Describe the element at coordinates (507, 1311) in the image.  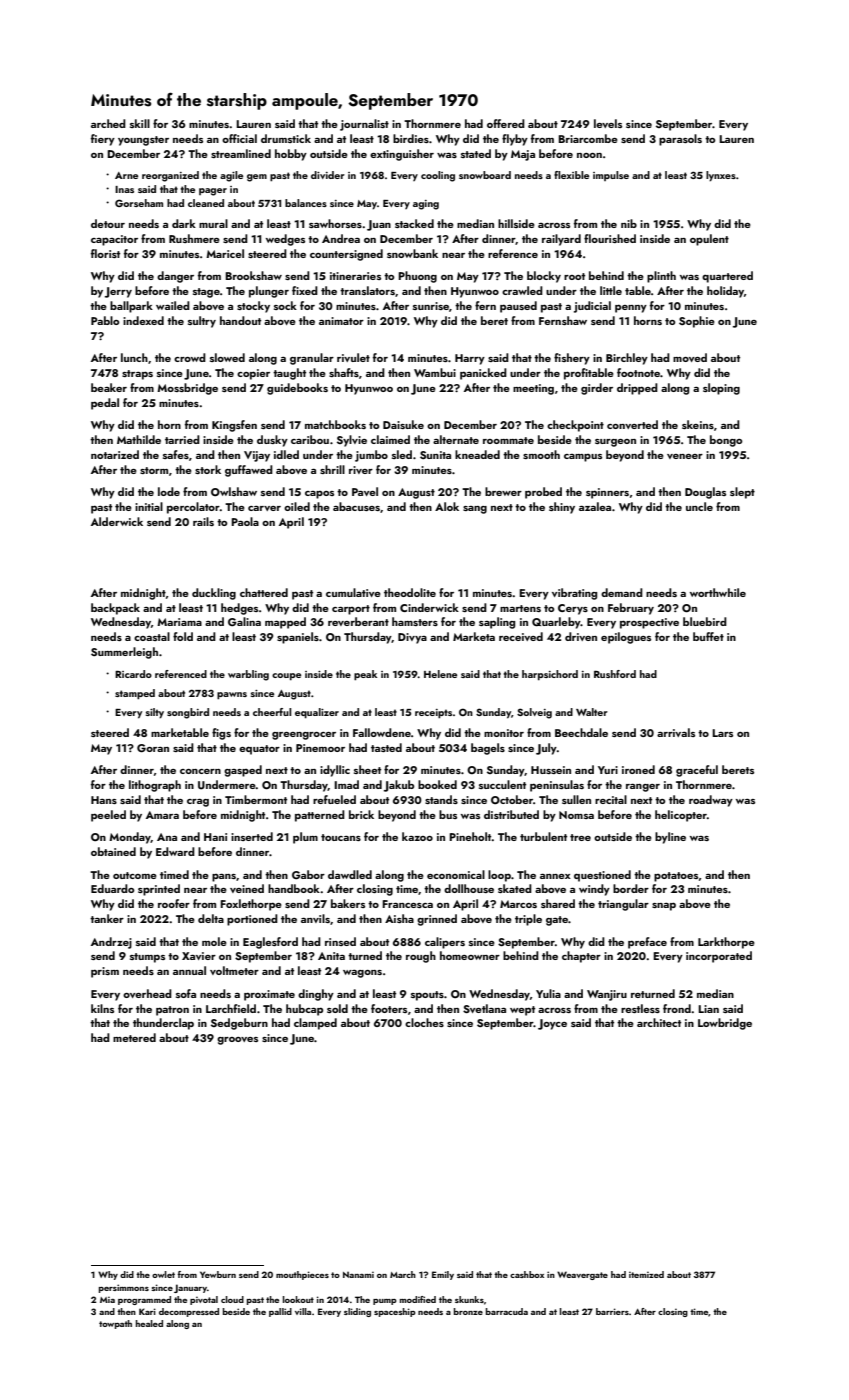
I see `barracuda` at that location.
